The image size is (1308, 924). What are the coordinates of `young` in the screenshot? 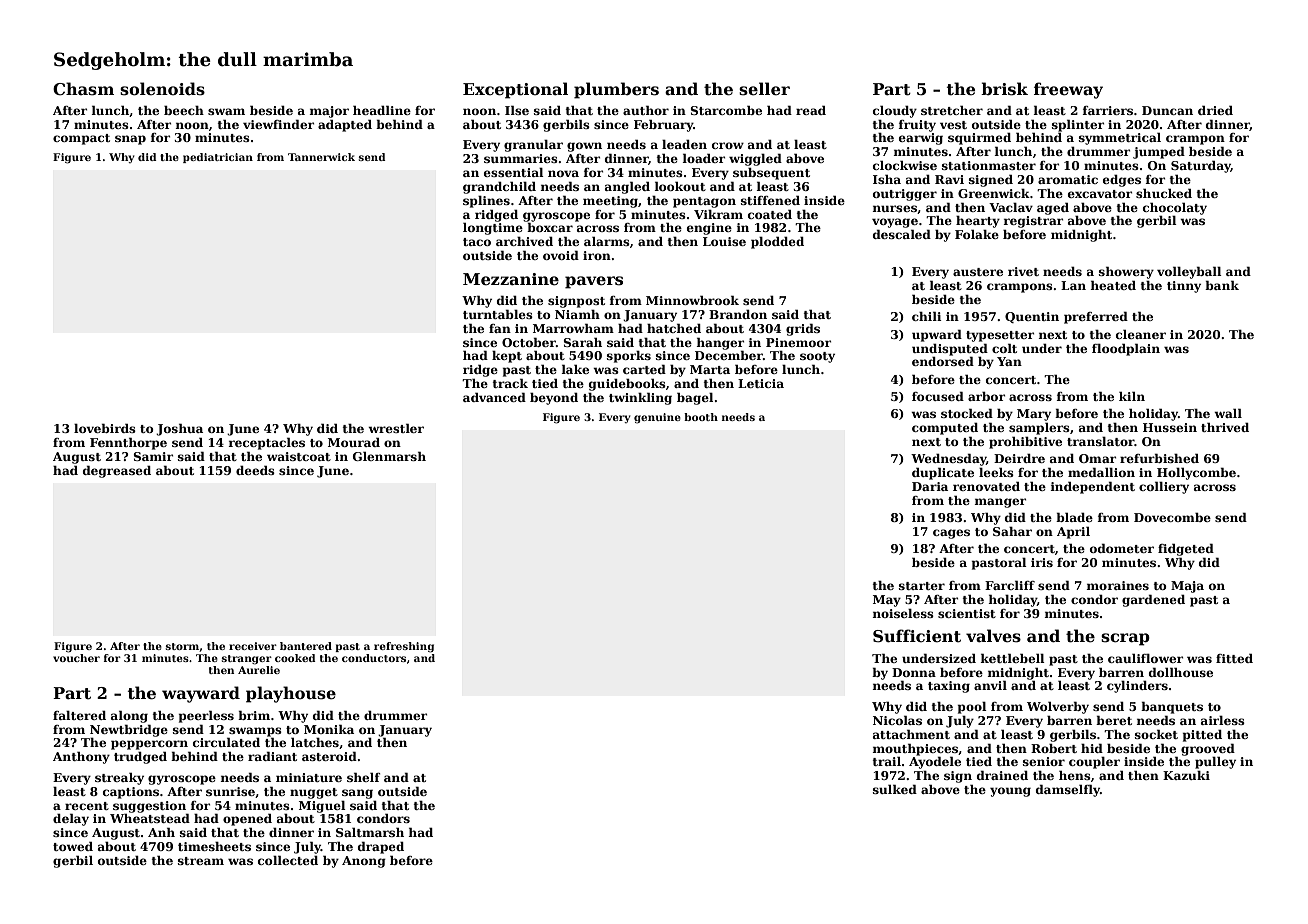 It's located at (1010, 792).
